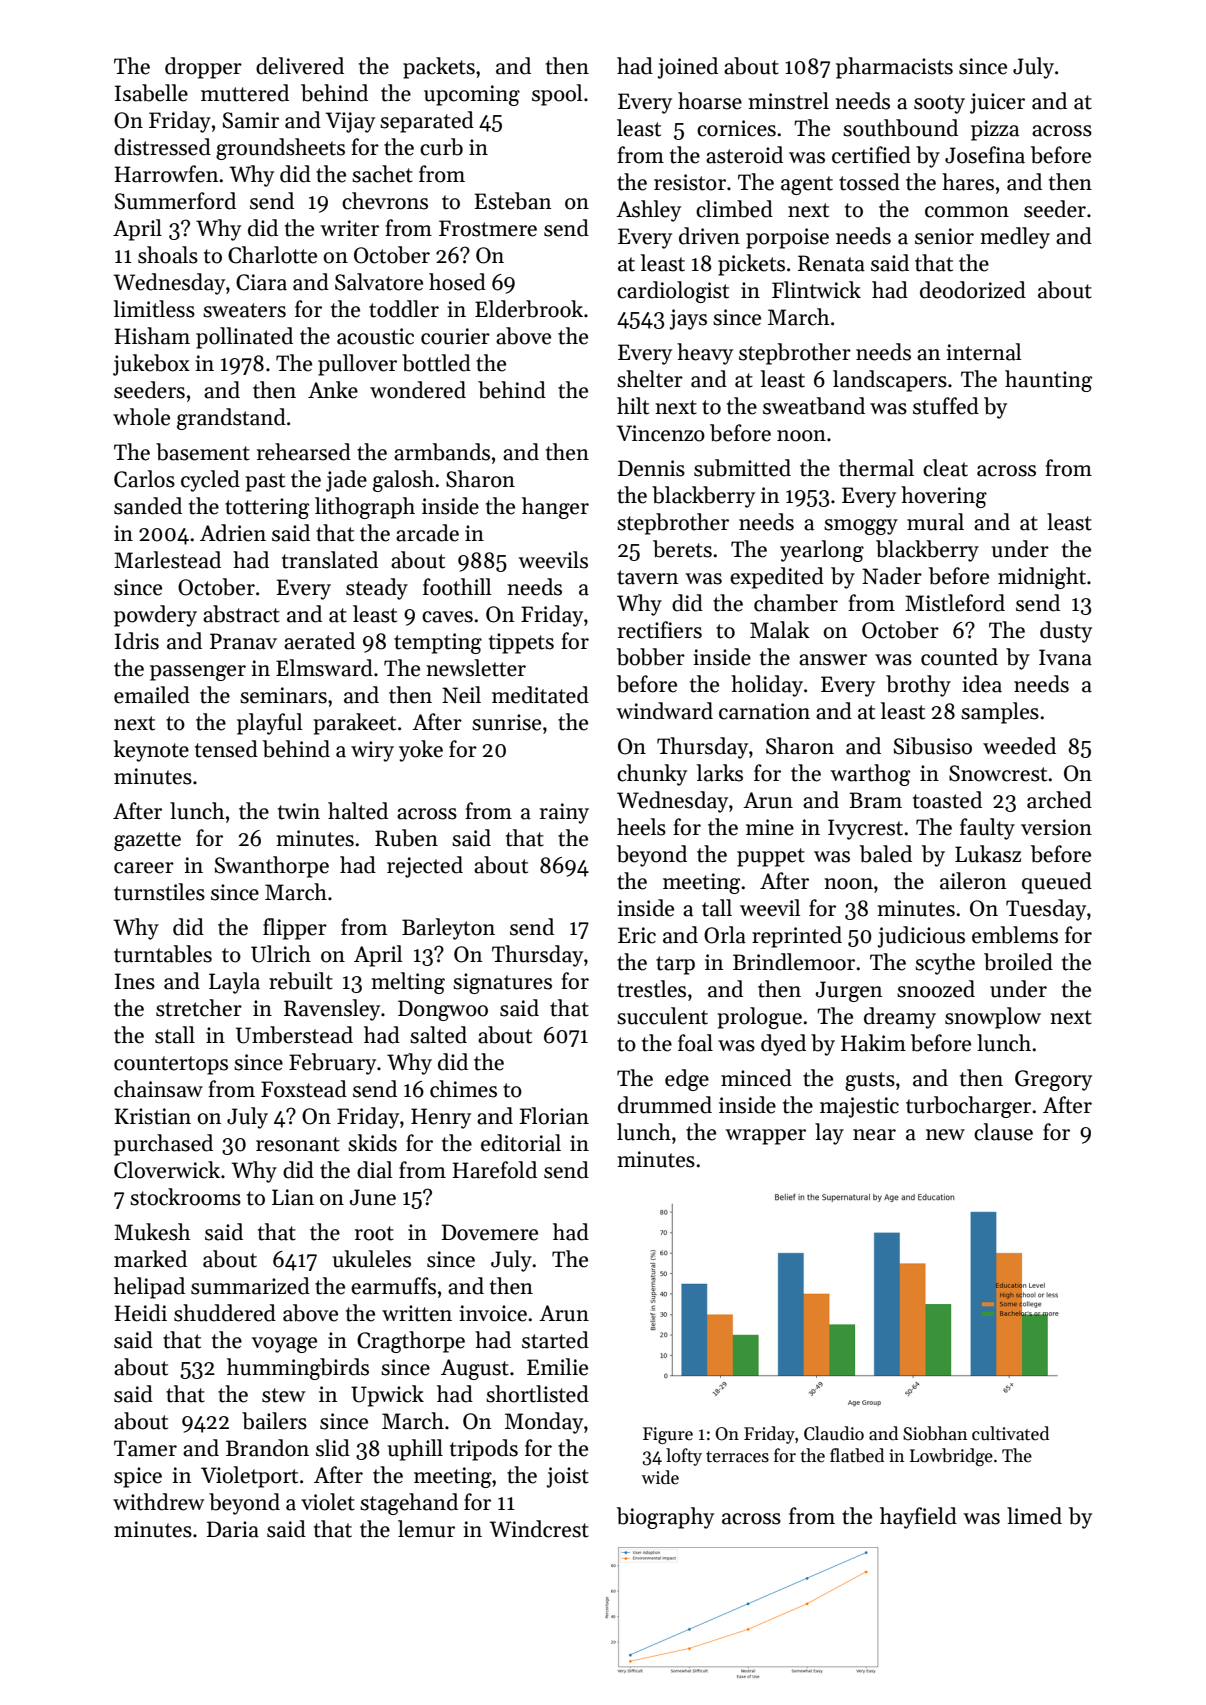 Image resolution: width=1206 pixels, height=1705 pixels. Describe the element at coordinates (1048, 381) in the screenshot. I see `haunting` at that location.
